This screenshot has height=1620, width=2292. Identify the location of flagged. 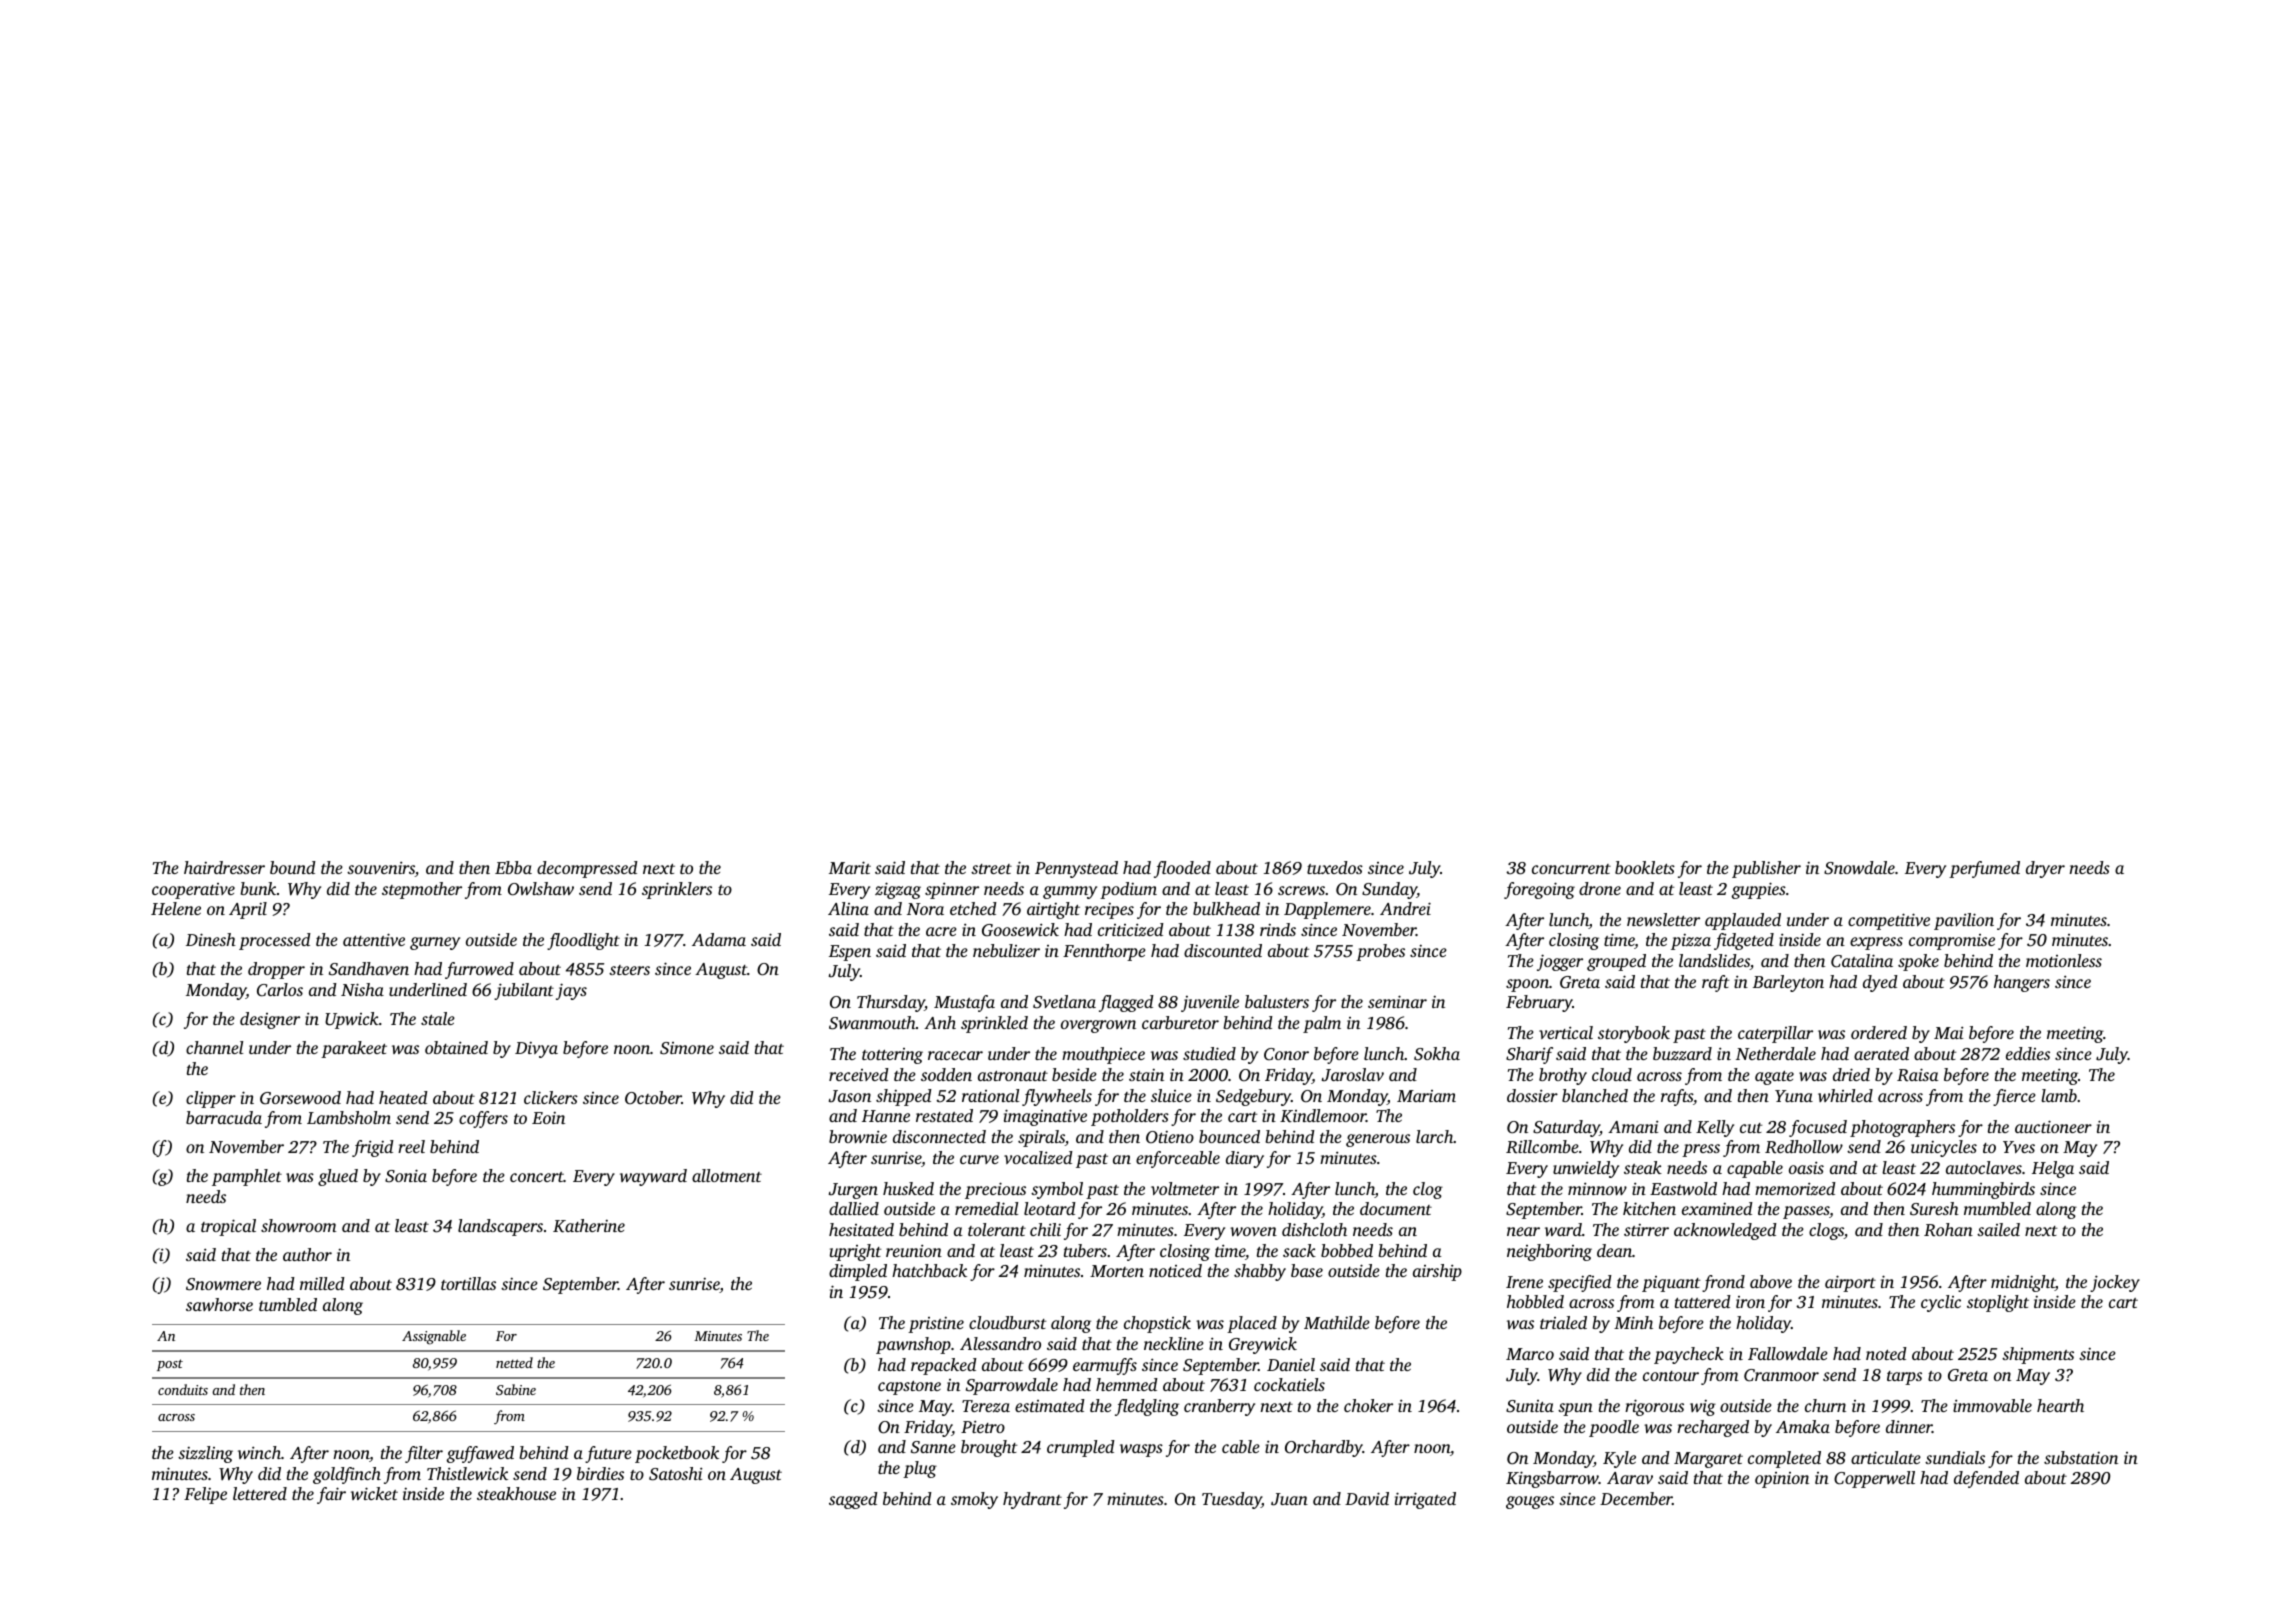
(1126, 1003).
